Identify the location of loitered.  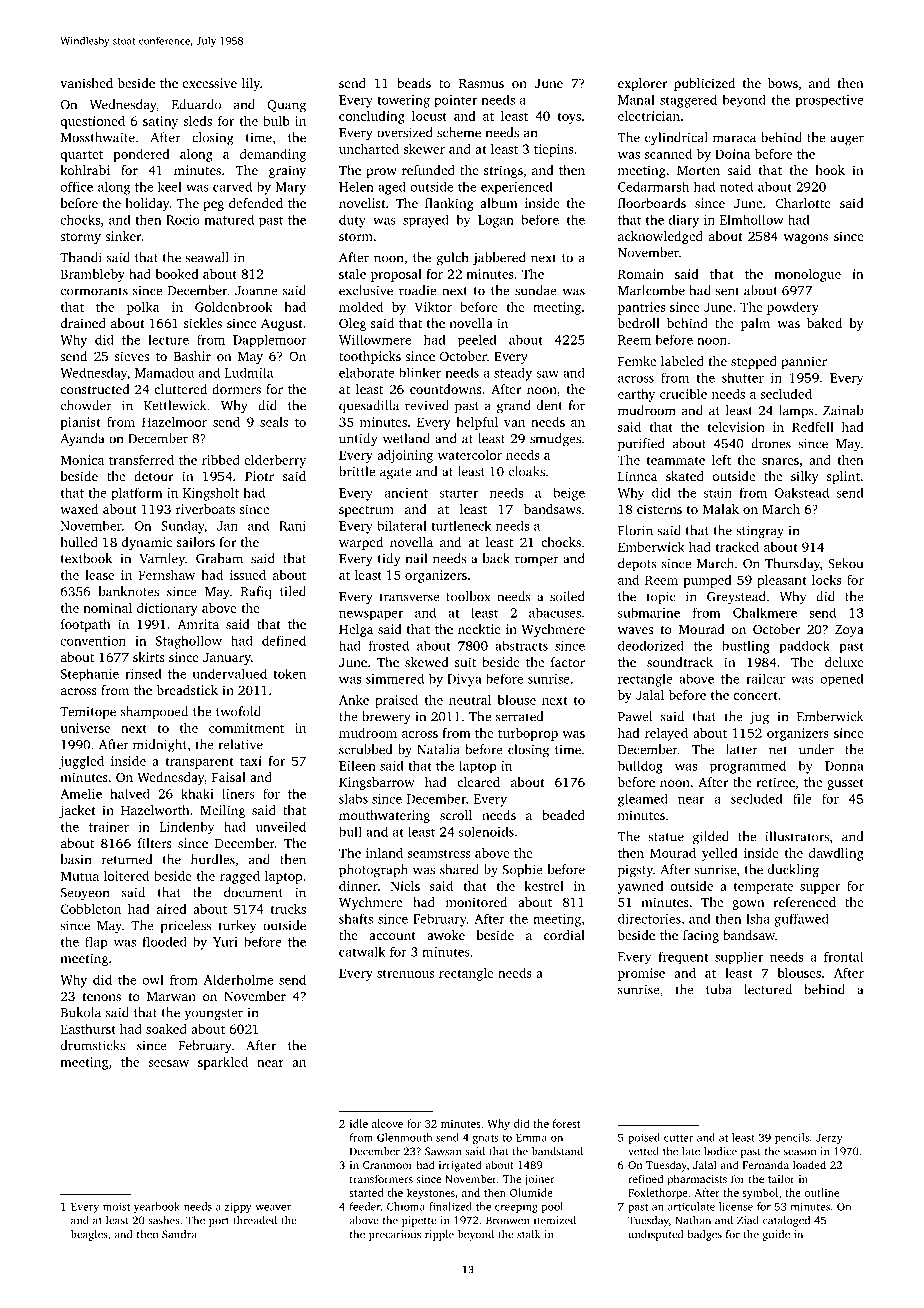
(126, 876).
